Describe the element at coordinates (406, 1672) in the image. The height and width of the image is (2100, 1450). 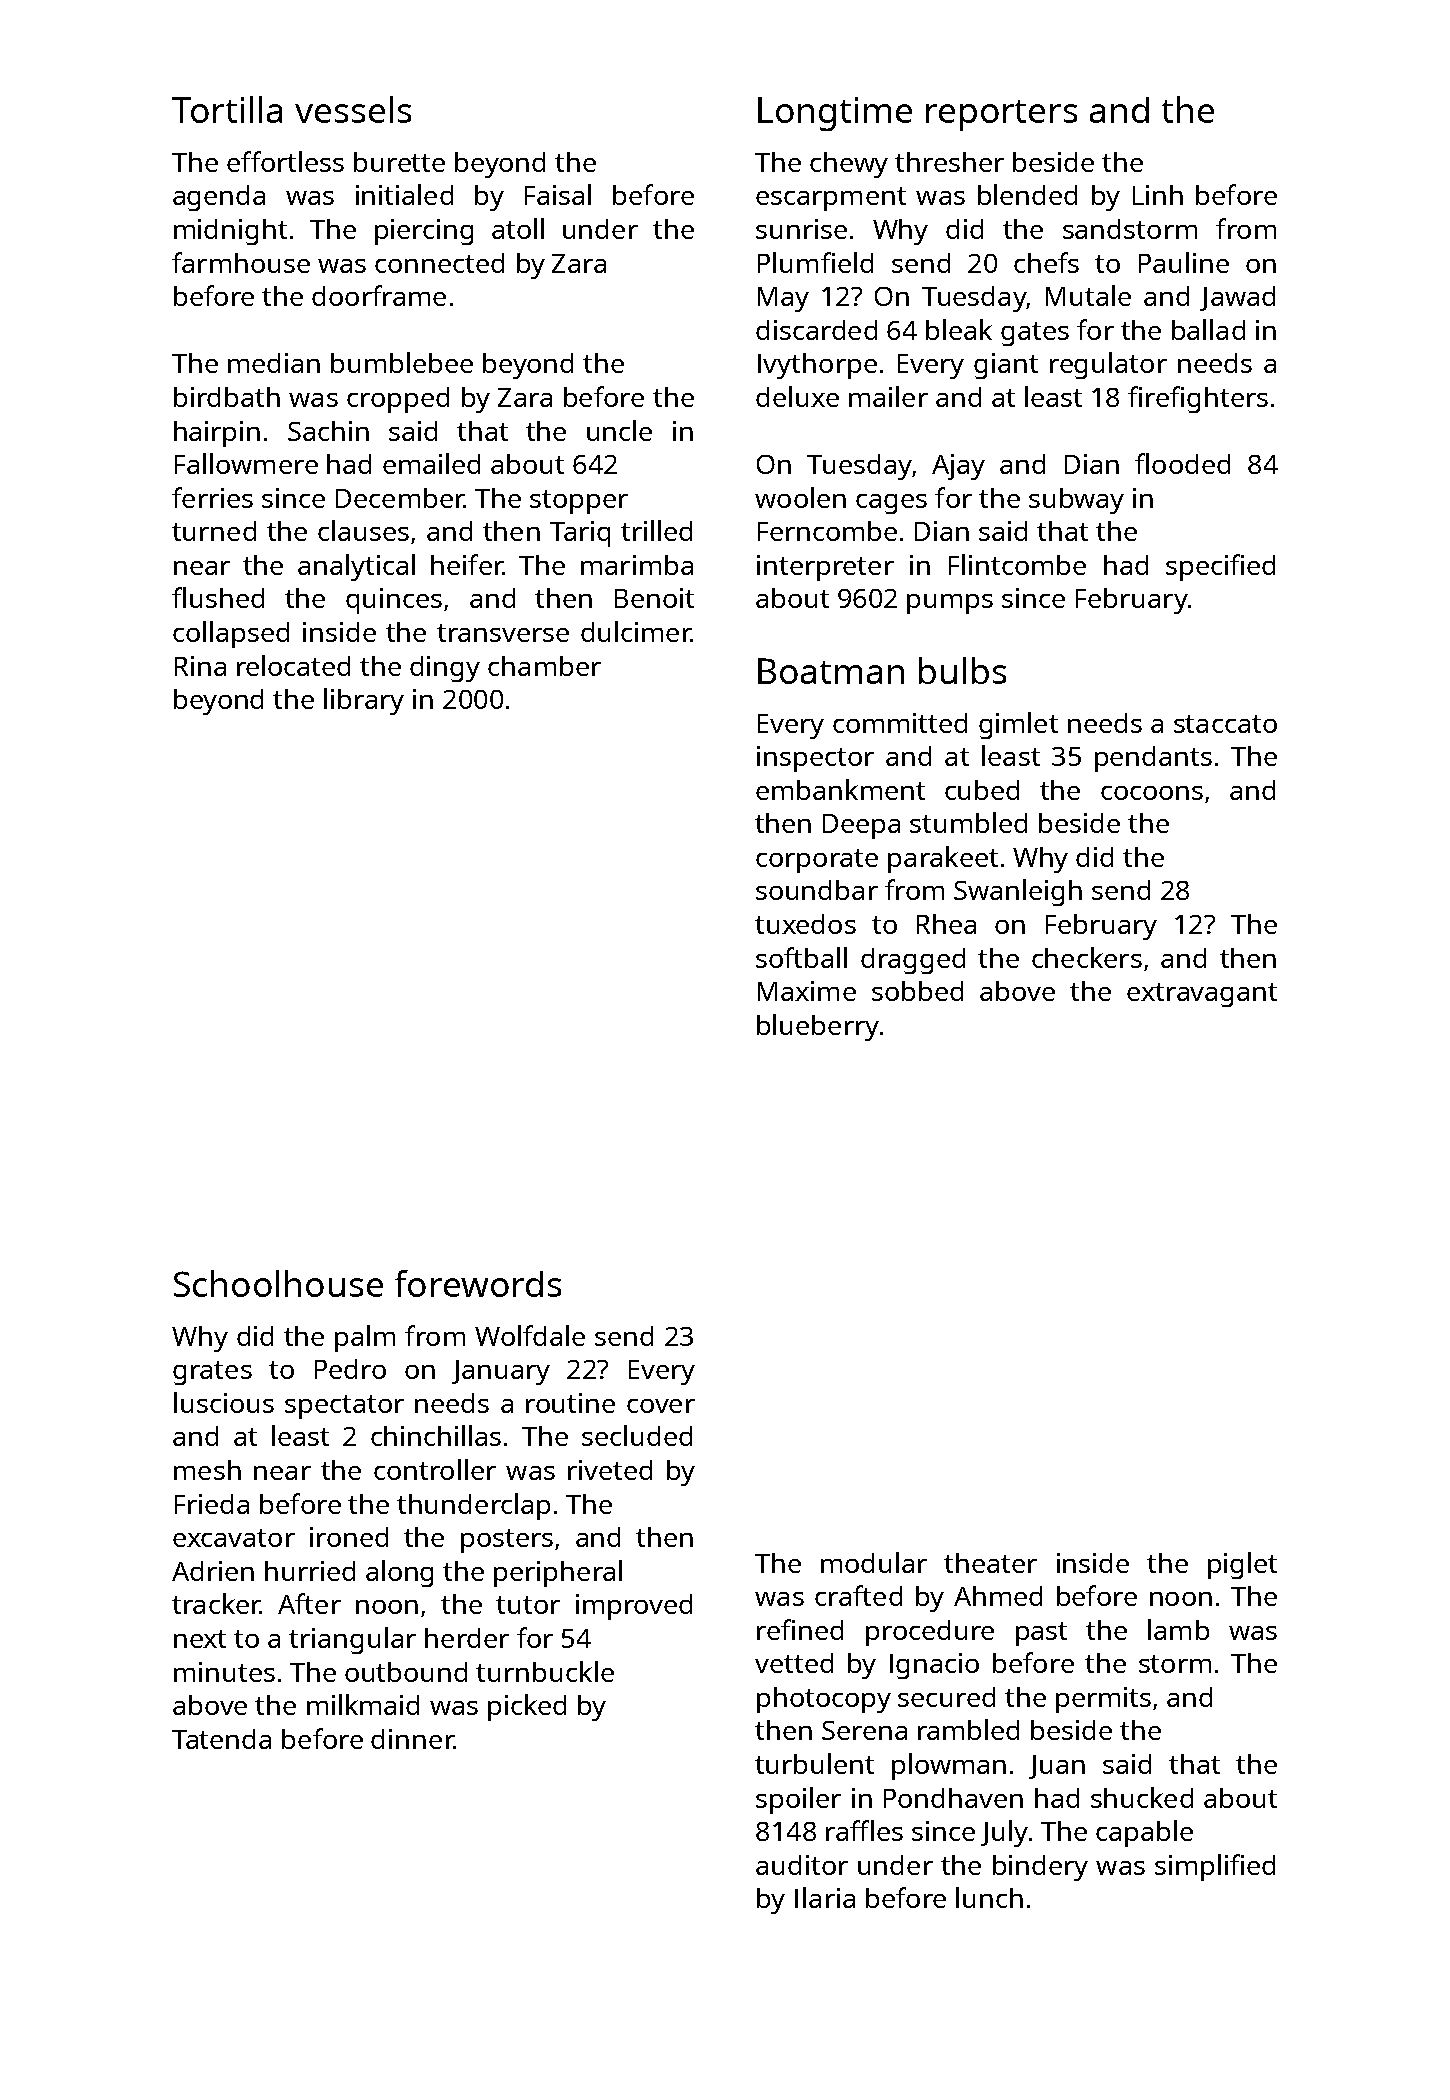
I see `outbound` at that location.
